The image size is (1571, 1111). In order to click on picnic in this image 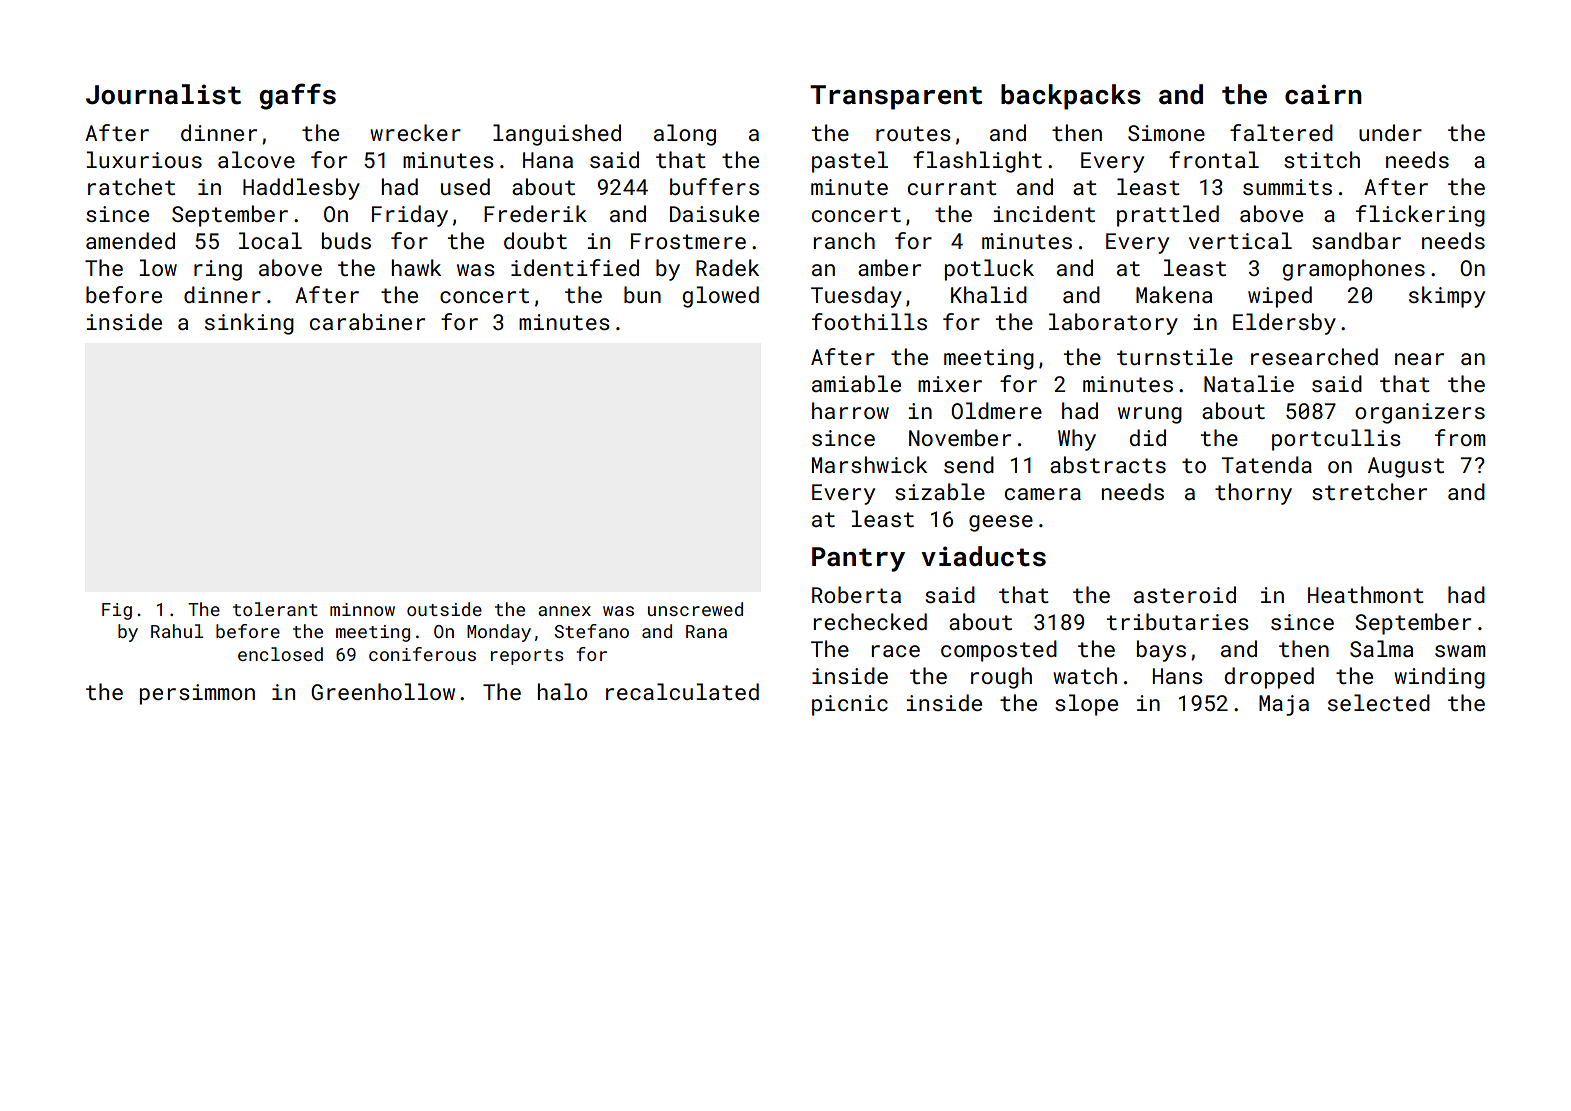, I will do `click(850, 705)`.
